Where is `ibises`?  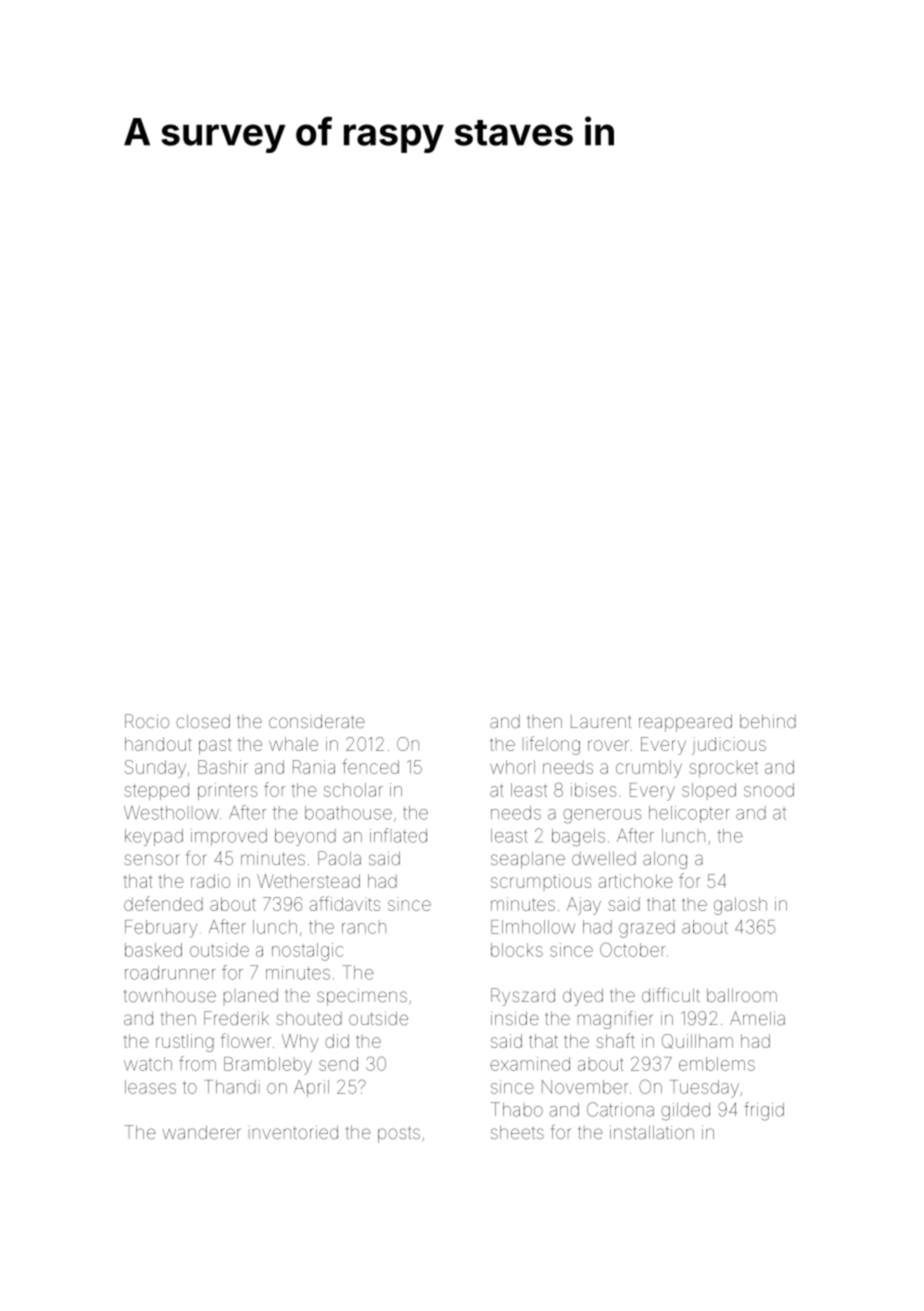 ibises is located at coordinates (593, 790).
